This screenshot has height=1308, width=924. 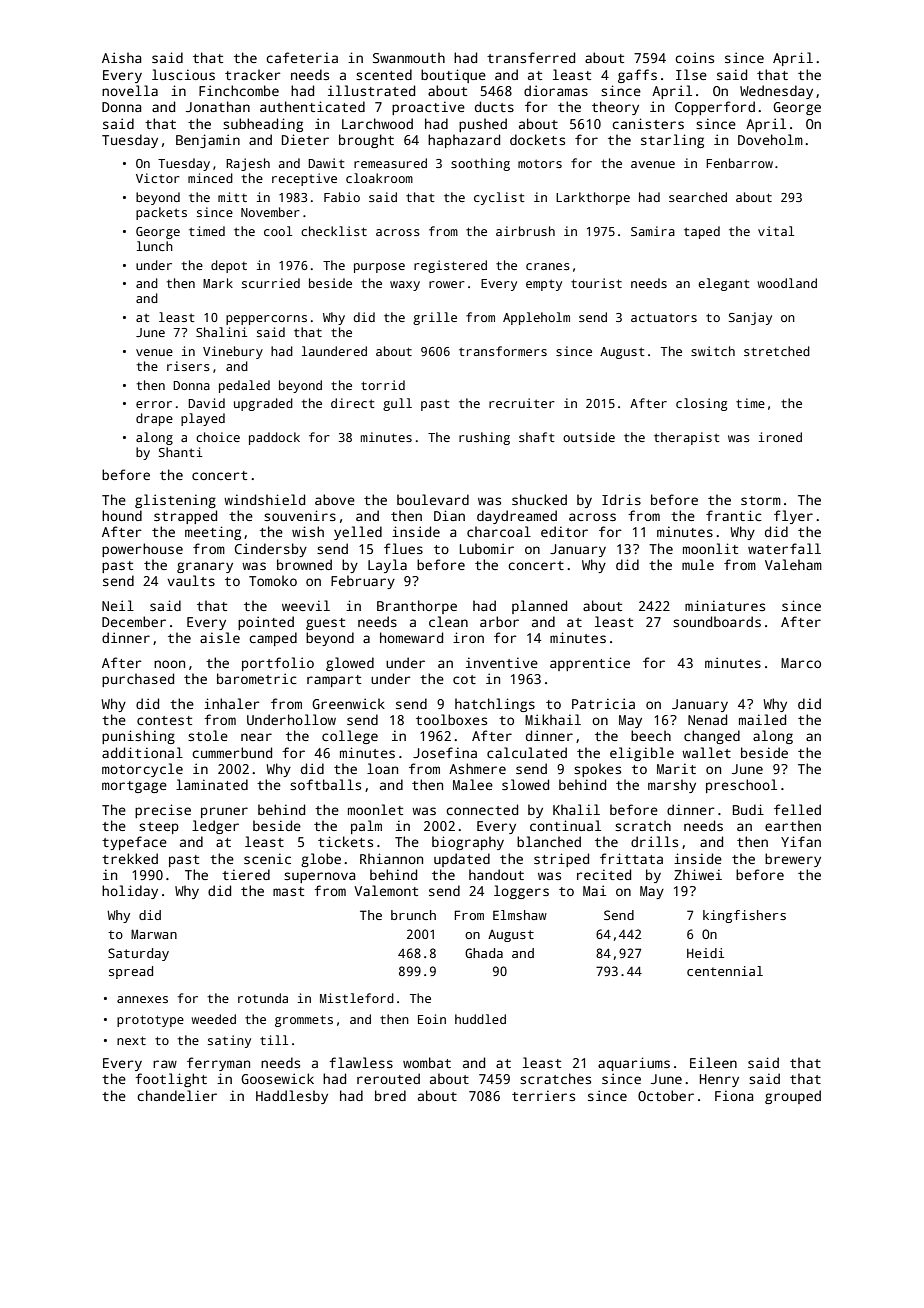 What do you see at coordinates (379, 268) in the screenshot?
I see `purpose` at bounding box center [379, 268].
